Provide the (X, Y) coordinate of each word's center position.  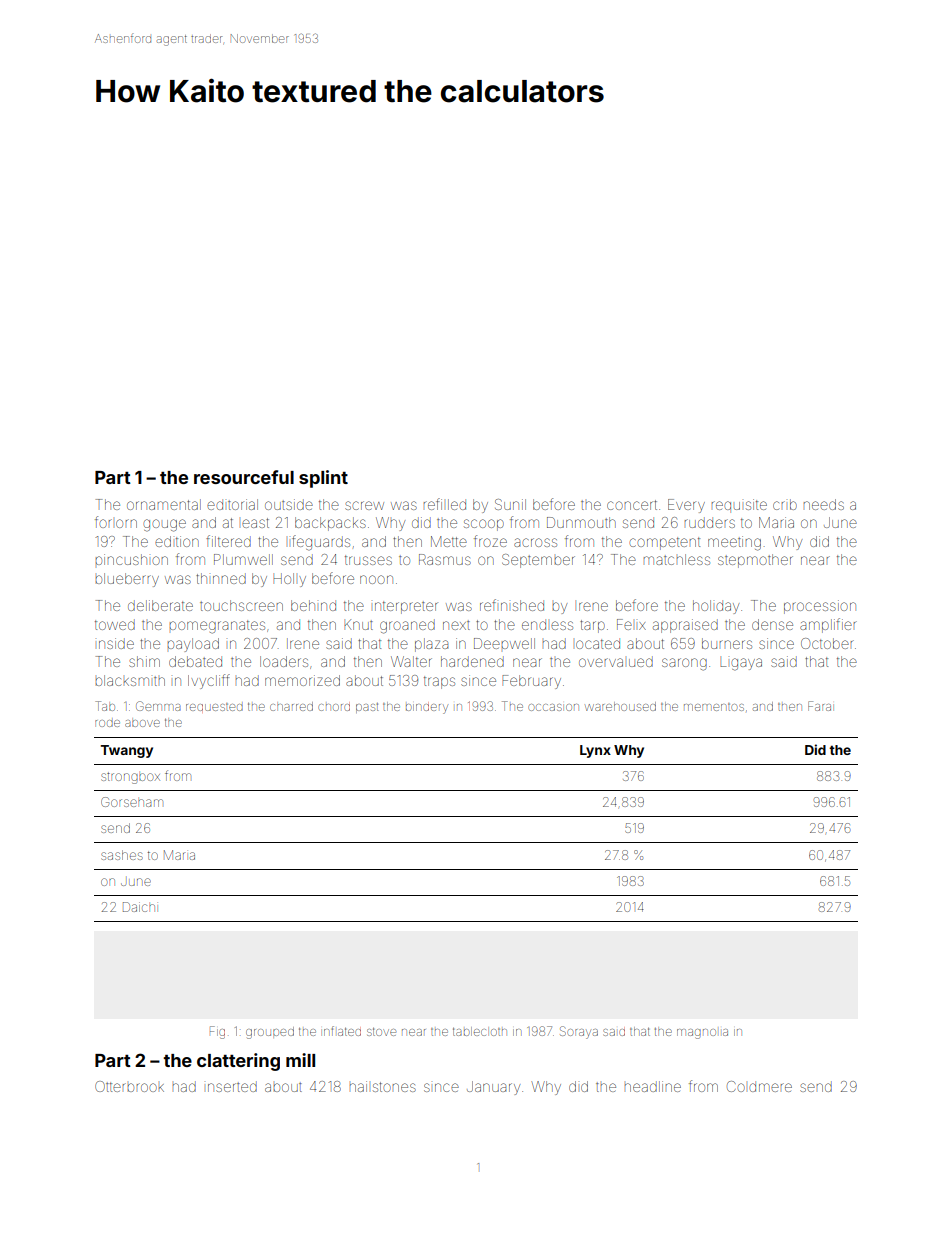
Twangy (127, 751)
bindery (427, 709)
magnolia (702, 1034)
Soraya (579, 1032)
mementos (714, 707)
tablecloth (480, 1031)
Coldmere (759, 1086)
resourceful (244, 477)
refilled (444, 504)
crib (785, 504)
